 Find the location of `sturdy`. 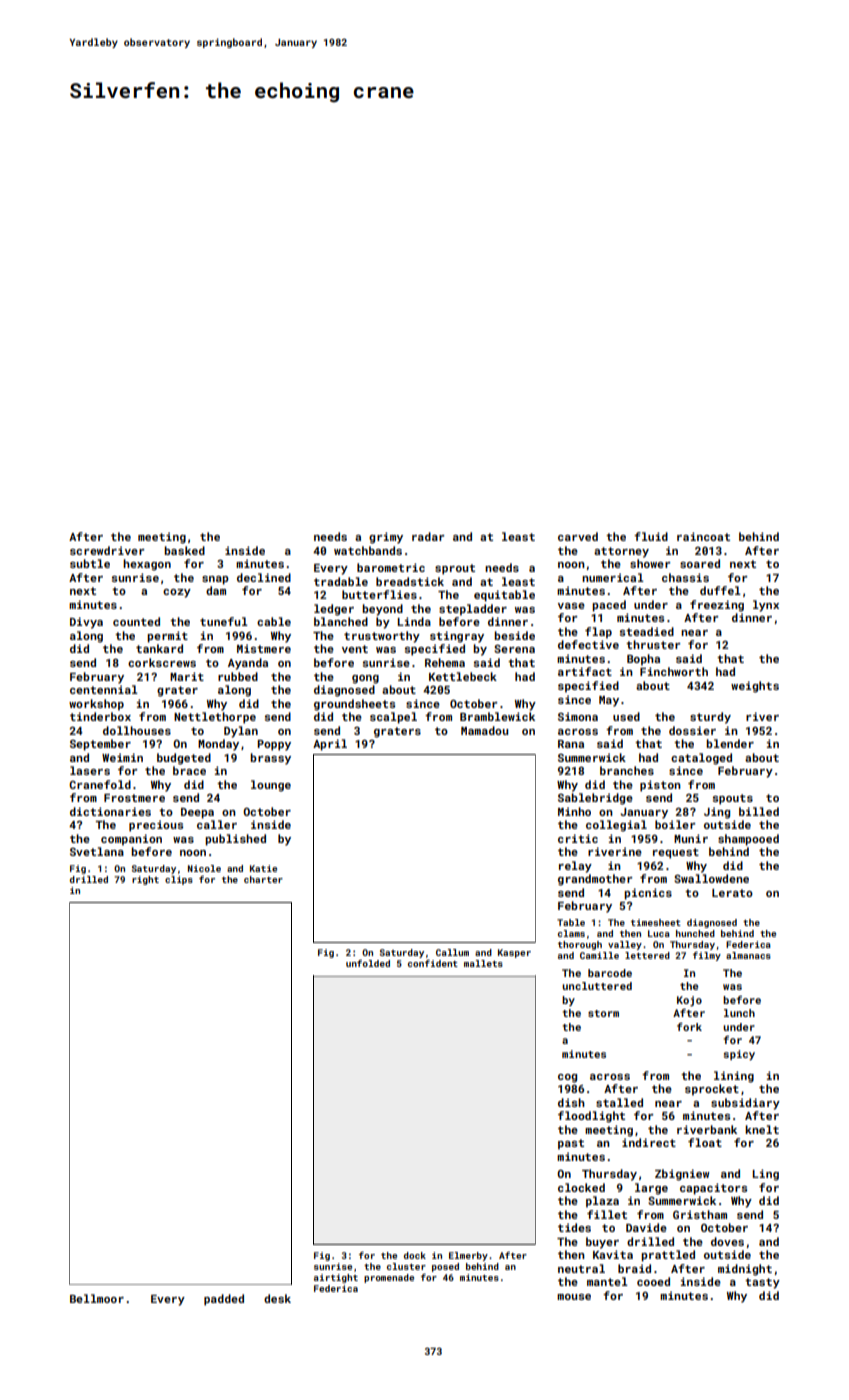

sturdy is located at coordinates (710, 718).
